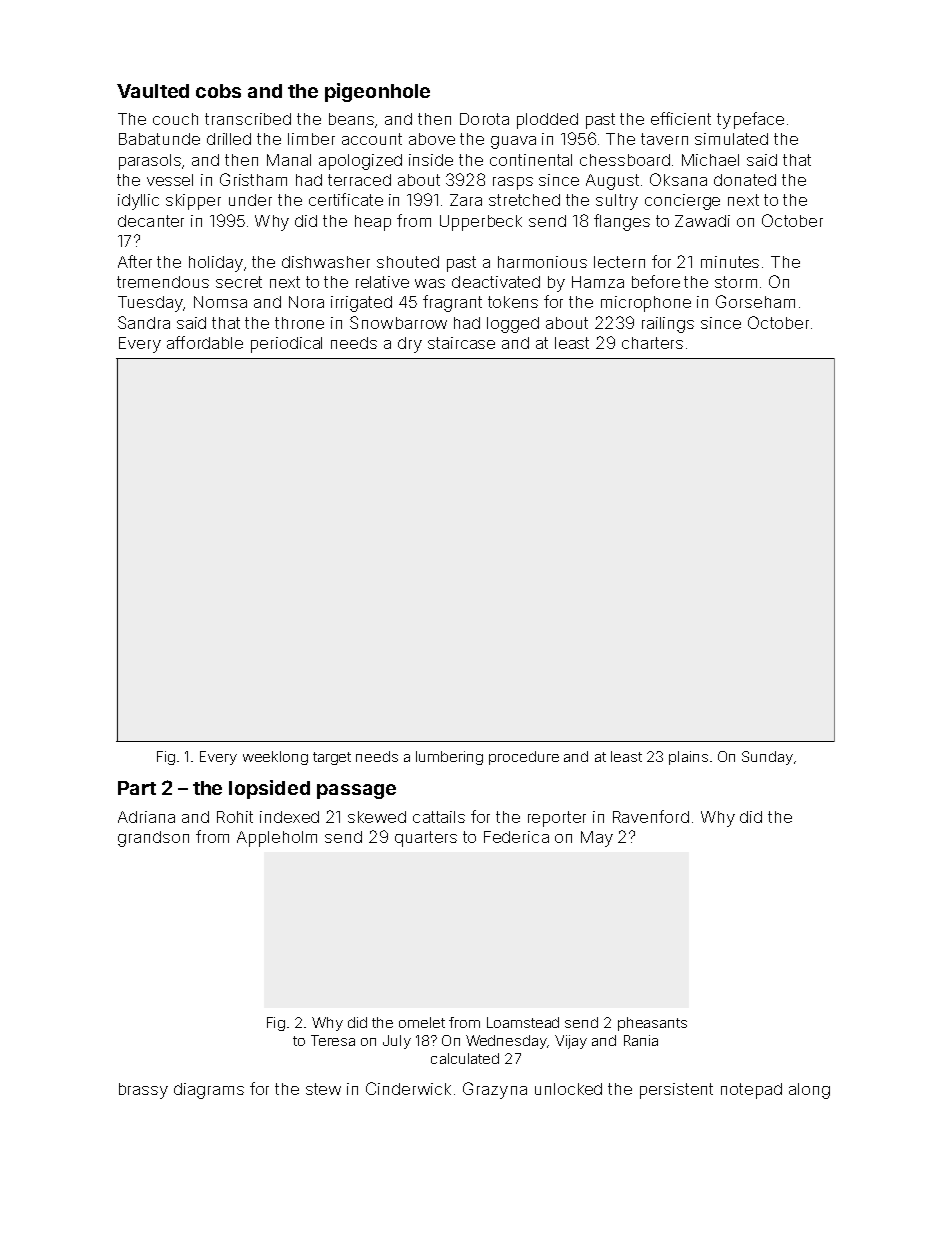 Image resolution: width=952 pixels, height=1233 pixels. I want to click on lopsided, so click(269, 789).
